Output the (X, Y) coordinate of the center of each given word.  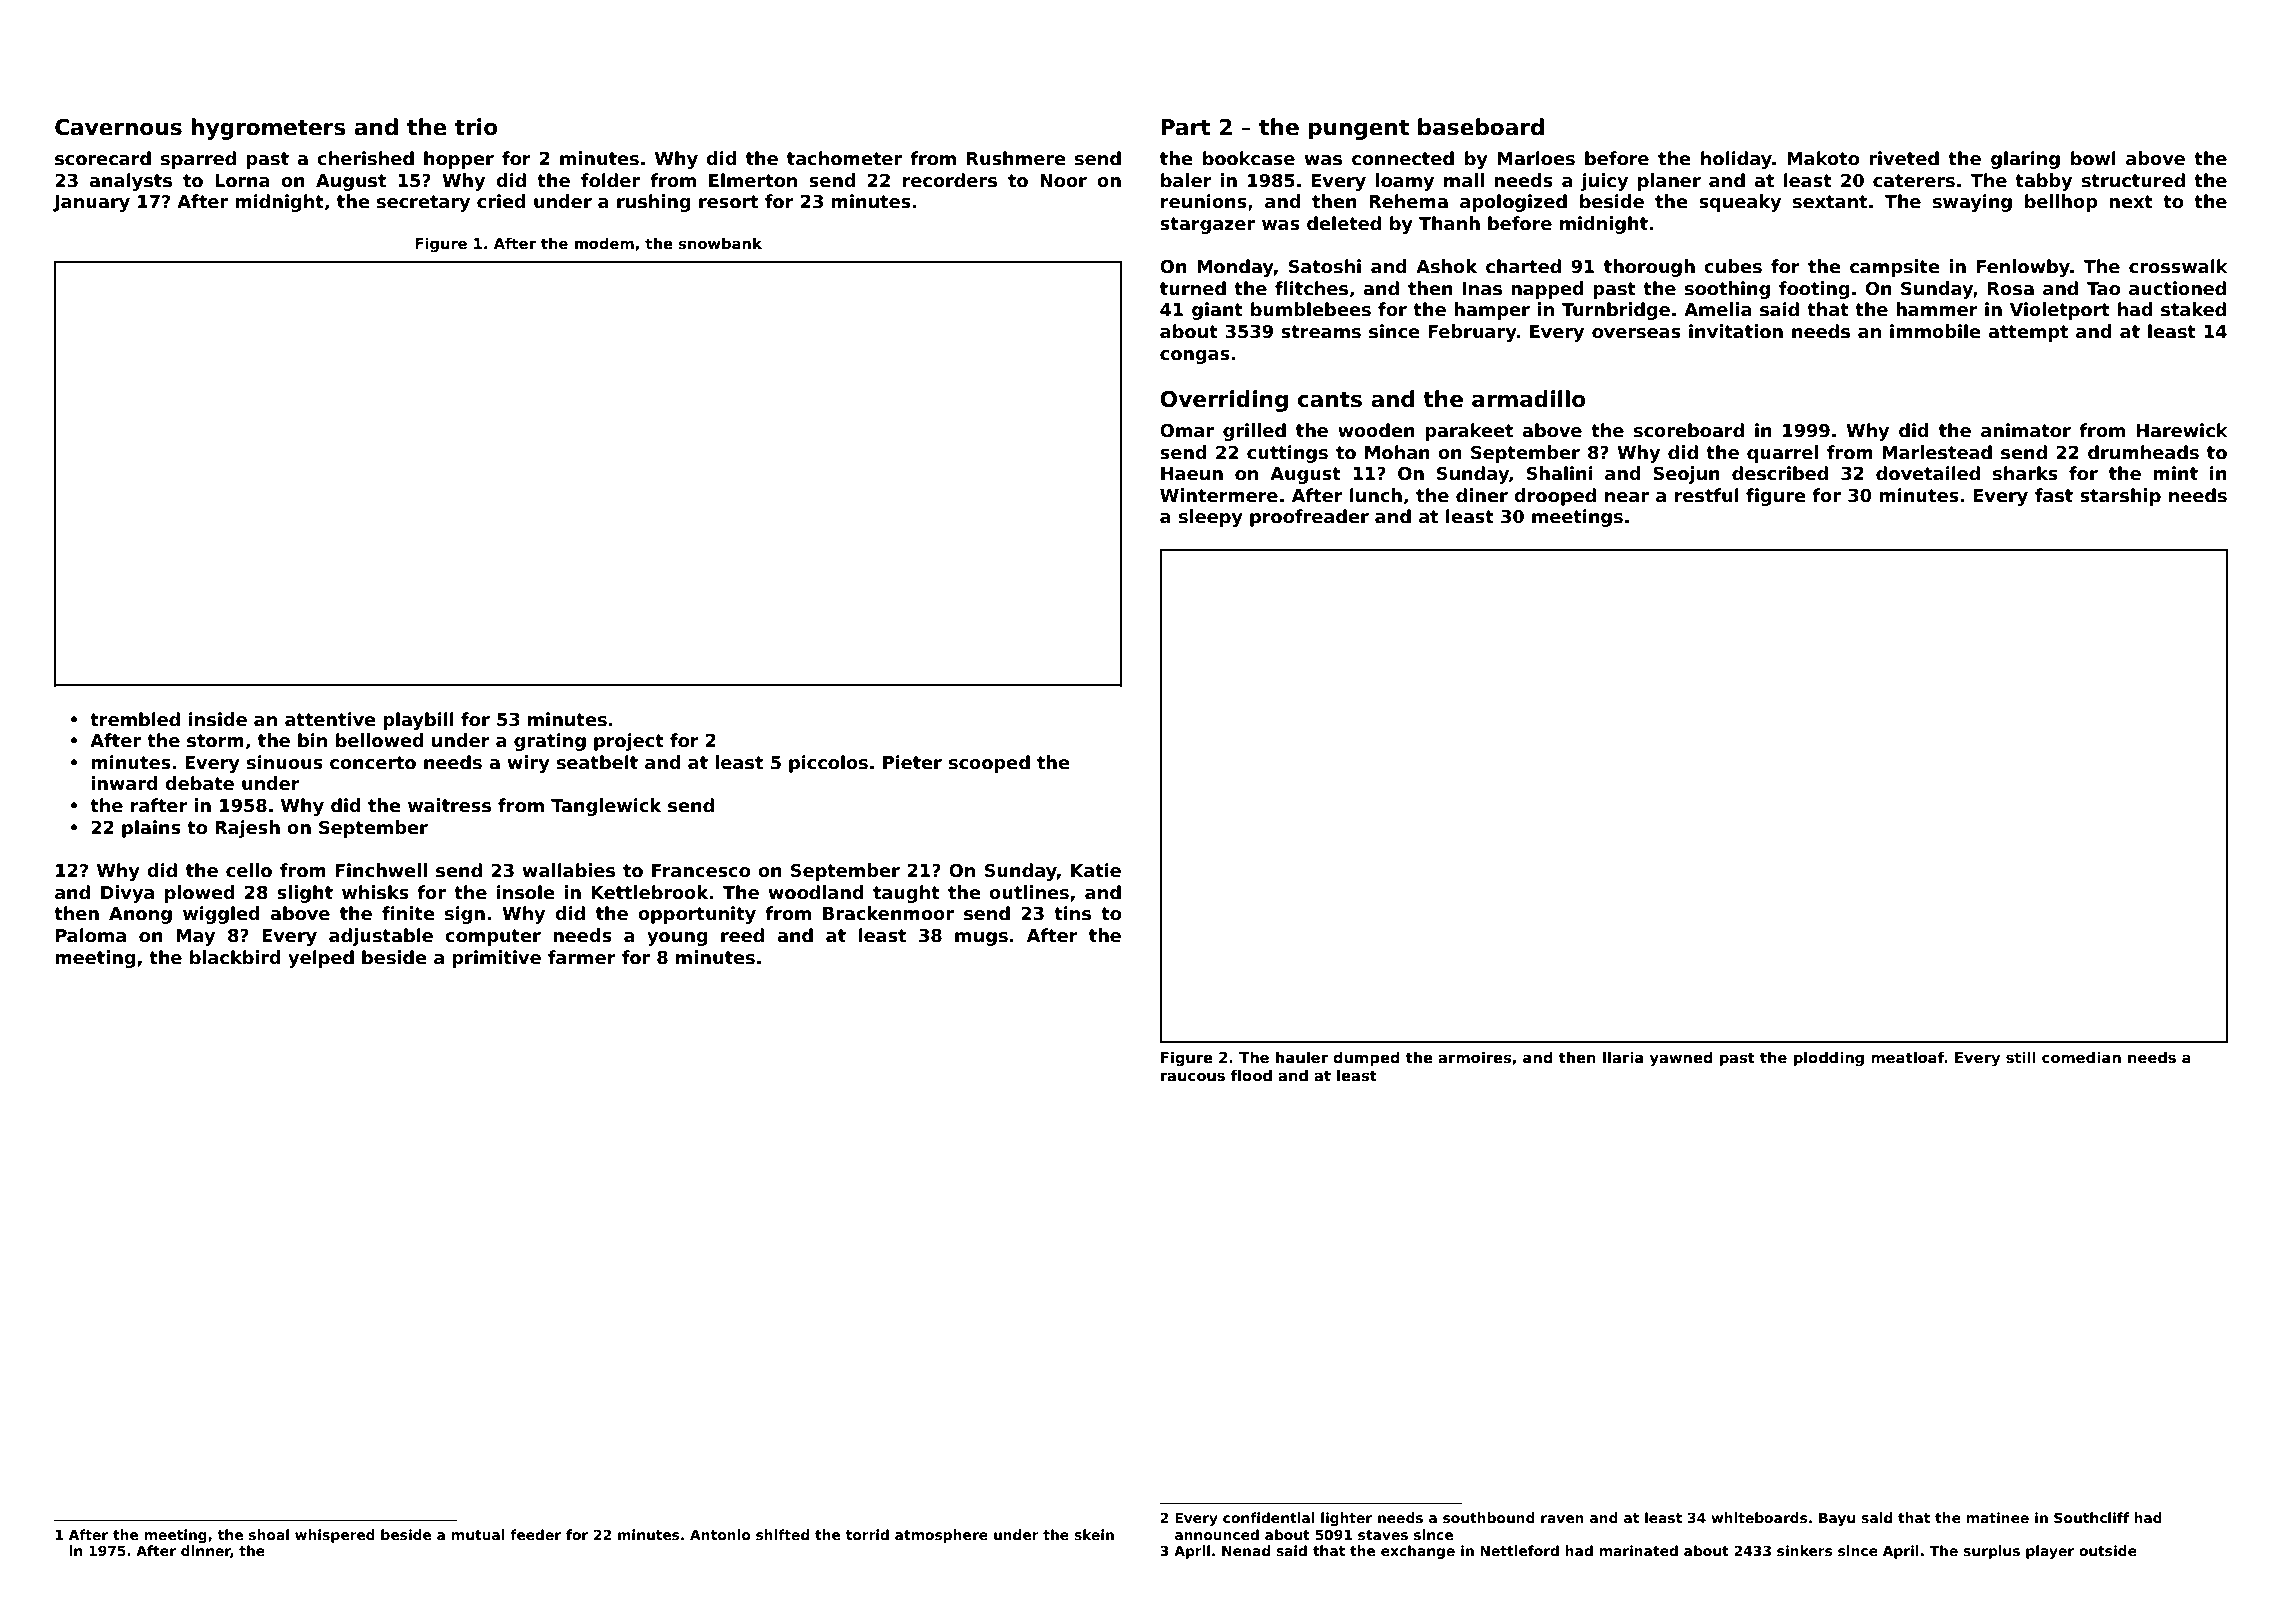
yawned (1681, 1058)
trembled (135, 719)
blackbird (235, 957)
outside (2108, 1550)
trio (476, 127)
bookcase (1249, 158)
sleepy (1211, 518)
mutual (478, 1534)
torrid (867, 1534)
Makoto (1823, 158)
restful (1707, 495)
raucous (1193, 1076)
